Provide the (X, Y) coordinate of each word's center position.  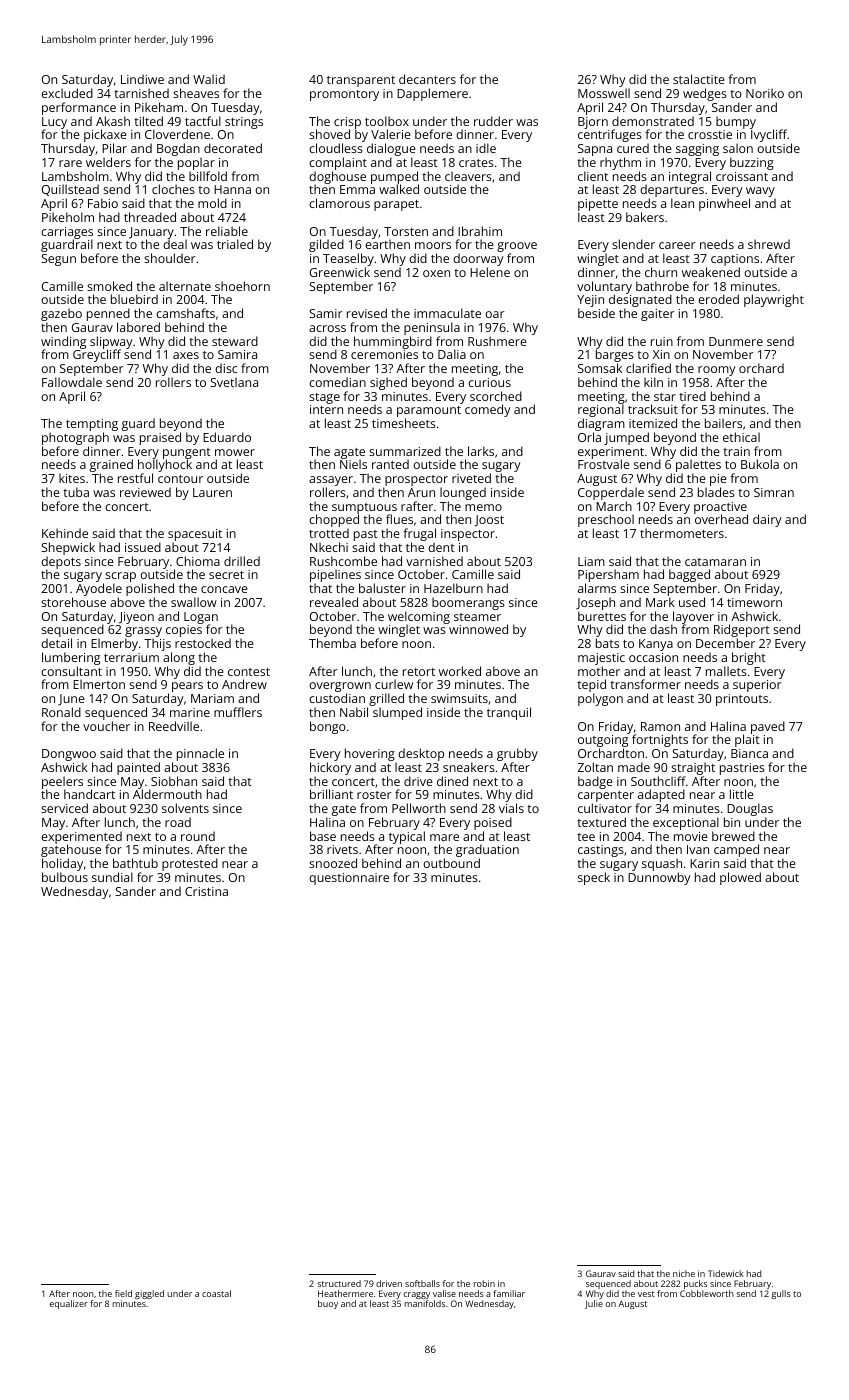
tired (692, 396)
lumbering (71, 658)
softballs (422, 1283)
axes (186, 355)
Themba (332, 643)
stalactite (699, 79)
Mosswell (604, 93)
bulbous (65, 877)
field (123, 1293)
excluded (67, 93)
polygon (600, 700)
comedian (337, 382)
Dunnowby (659, 878)
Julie (594, 1304)
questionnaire (349, 879)
